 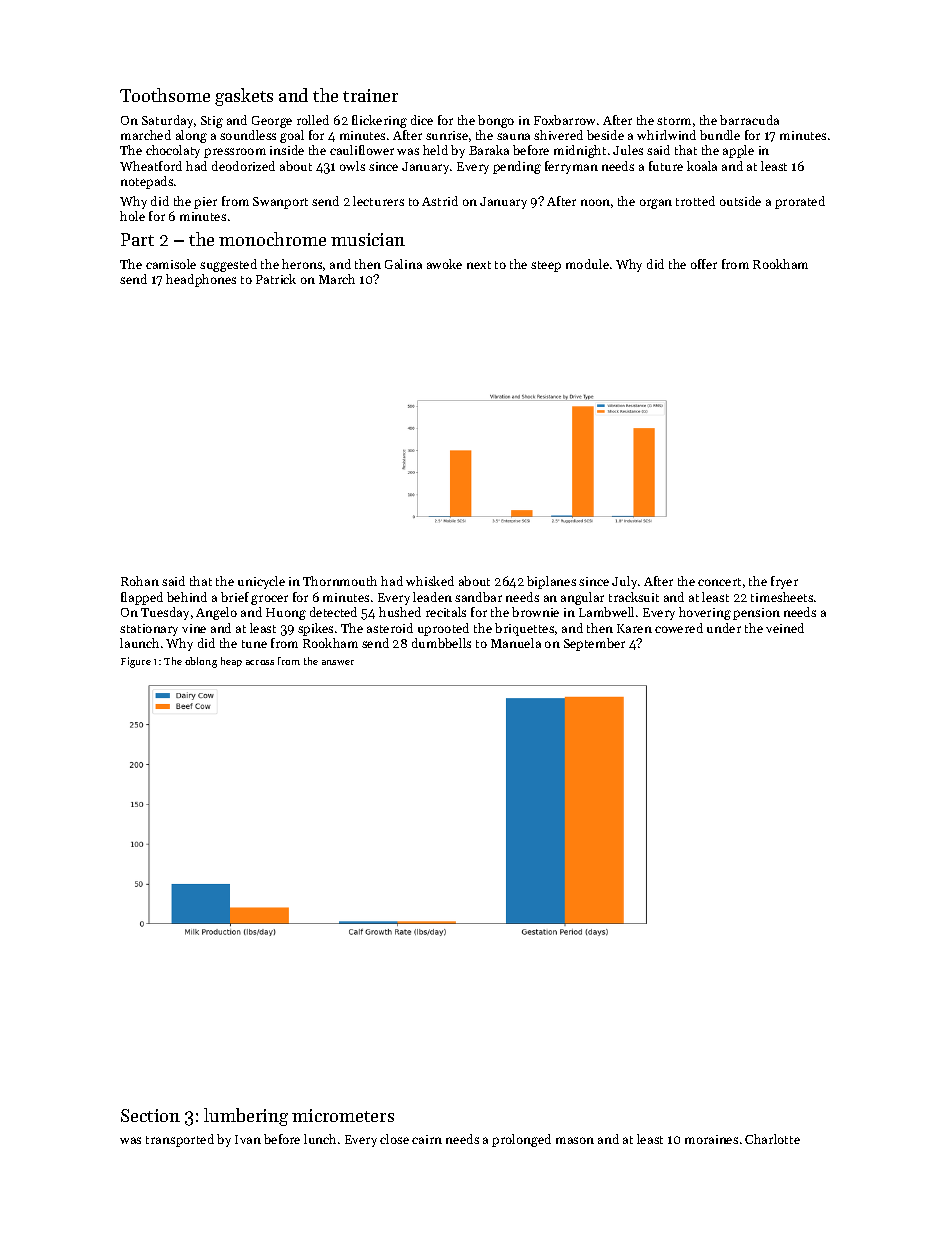 I want to click on Charlotte, so click(x=772, y=1139).
